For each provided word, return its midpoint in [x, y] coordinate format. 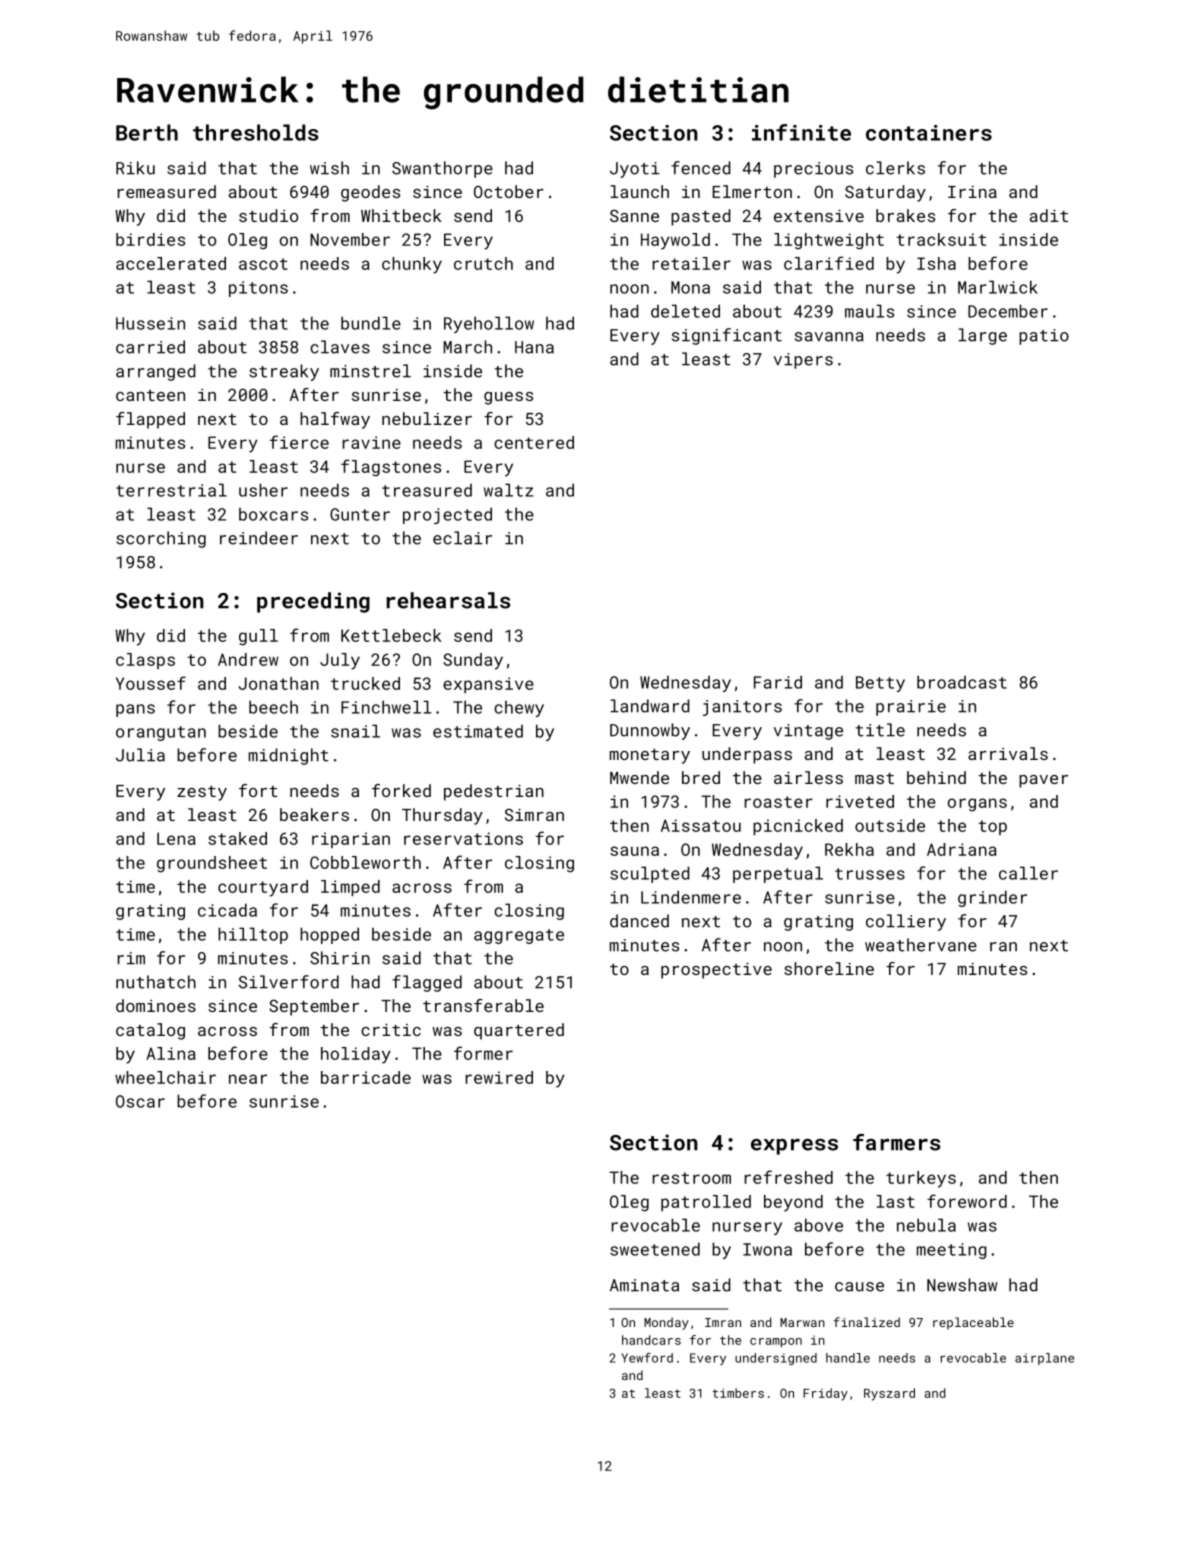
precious [813, 170]
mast [874, 778]
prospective [716, 971]
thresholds [256, 132]
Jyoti [634, 170]
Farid [778, 682]
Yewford [647, 1358]
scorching [161, 539]
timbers [738, 1393]
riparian [351, 840]
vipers [803, 361]
